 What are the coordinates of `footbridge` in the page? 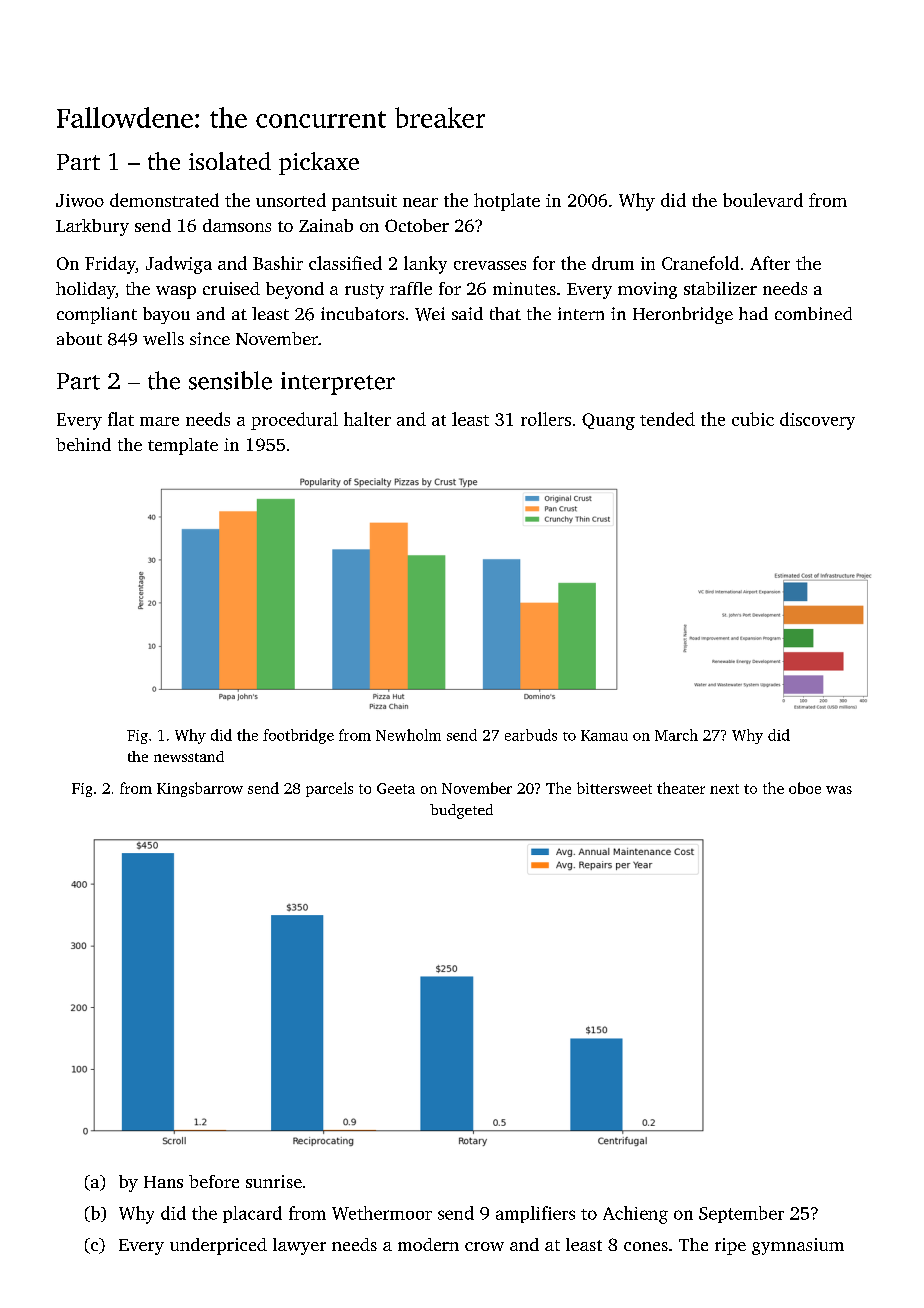 It's located at (298, 736).
